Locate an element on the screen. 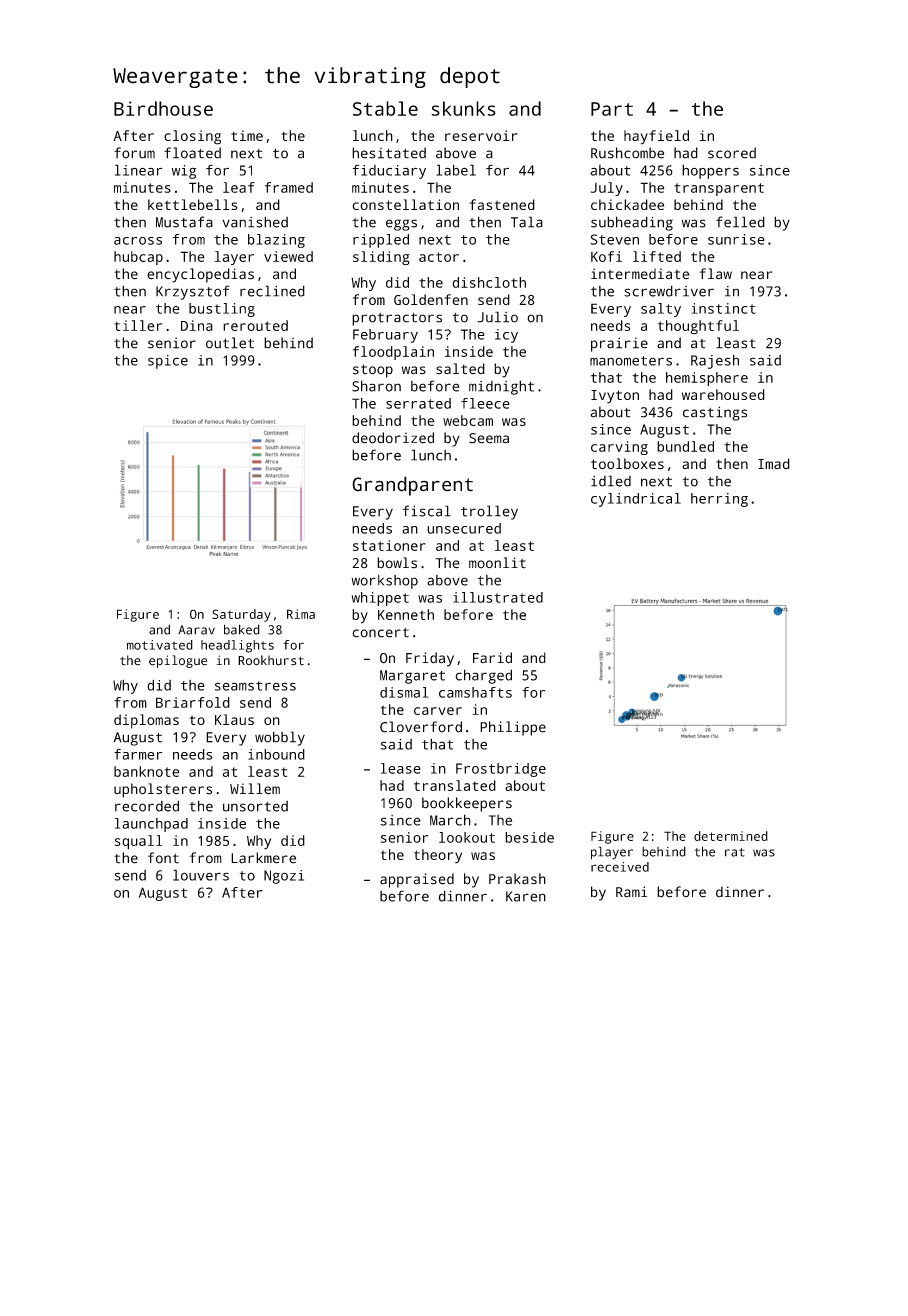 The width and height of the screenshot is (908, 1316). fastened is located at coordinates (502, 204).
